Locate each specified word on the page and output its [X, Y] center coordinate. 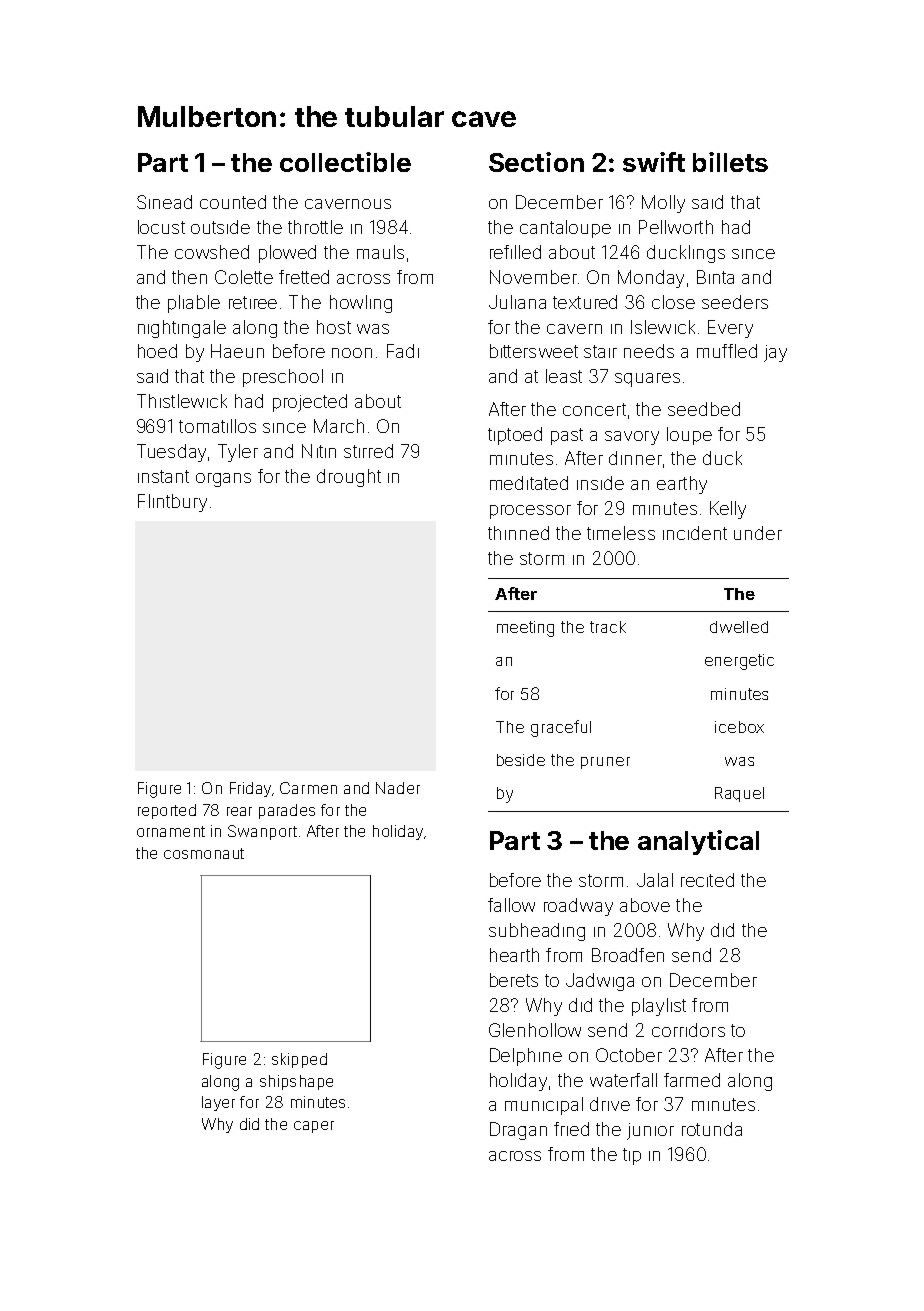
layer [218, 1103]
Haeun [237, 351]
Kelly [728, 510]
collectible [345, 162]
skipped [299, 1060]
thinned [518, 533]
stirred [368, 451]
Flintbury [172, 503]
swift [654, 162]
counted [233, 202]
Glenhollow [535, 1030]
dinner [635, 458]
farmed [692, 1080]
